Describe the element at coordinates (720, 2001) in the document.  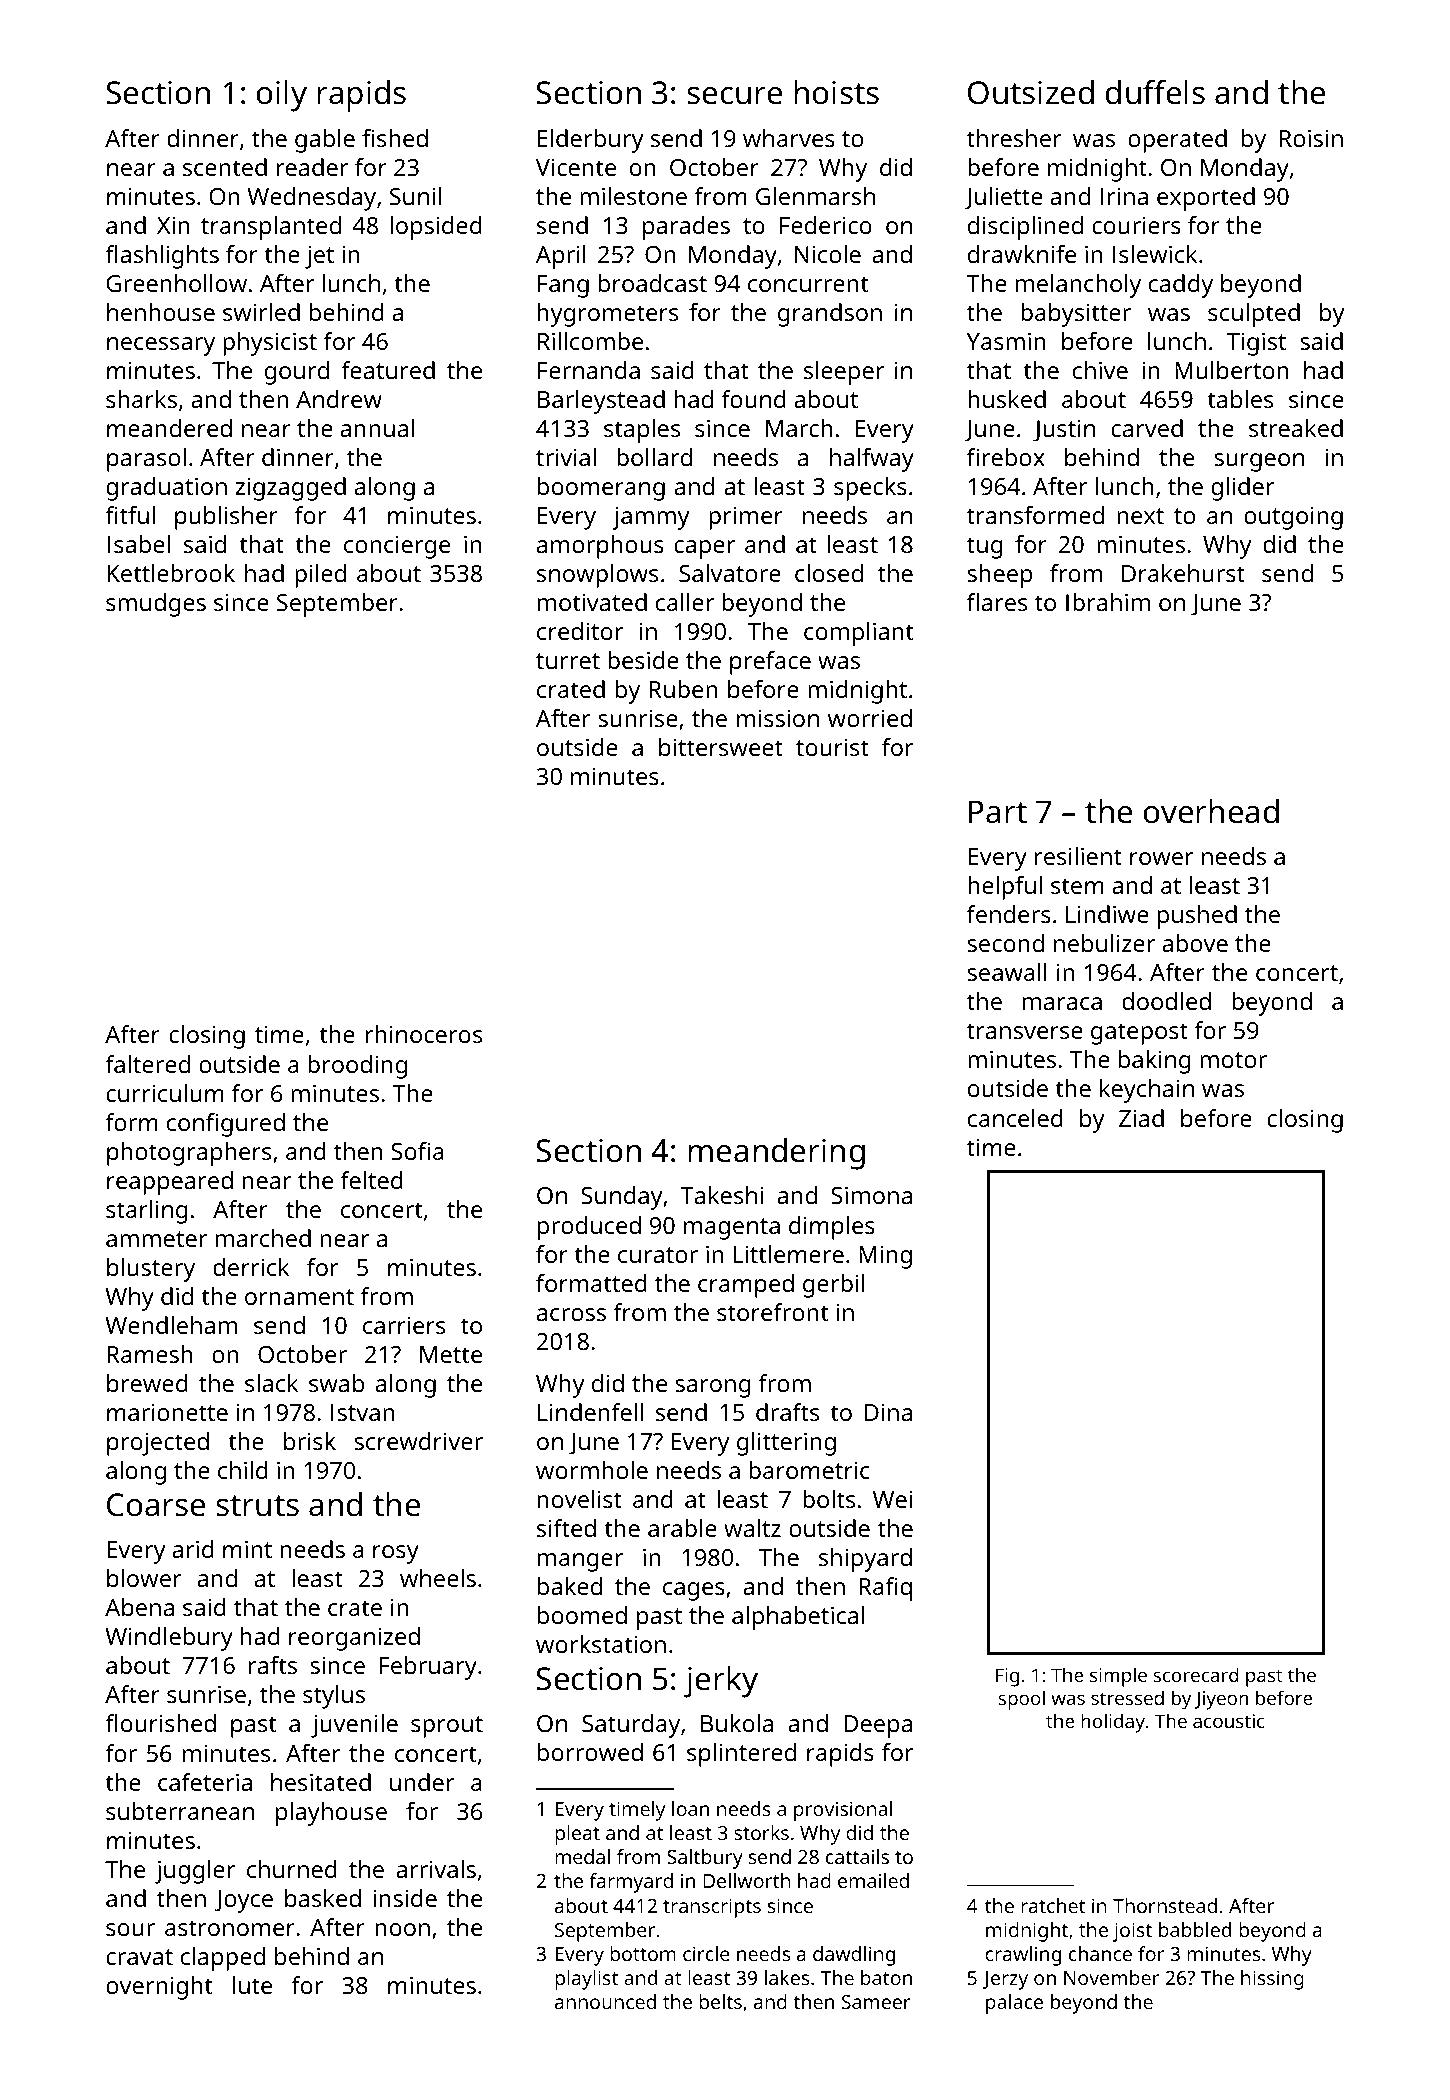
I see `belts` at that location.
